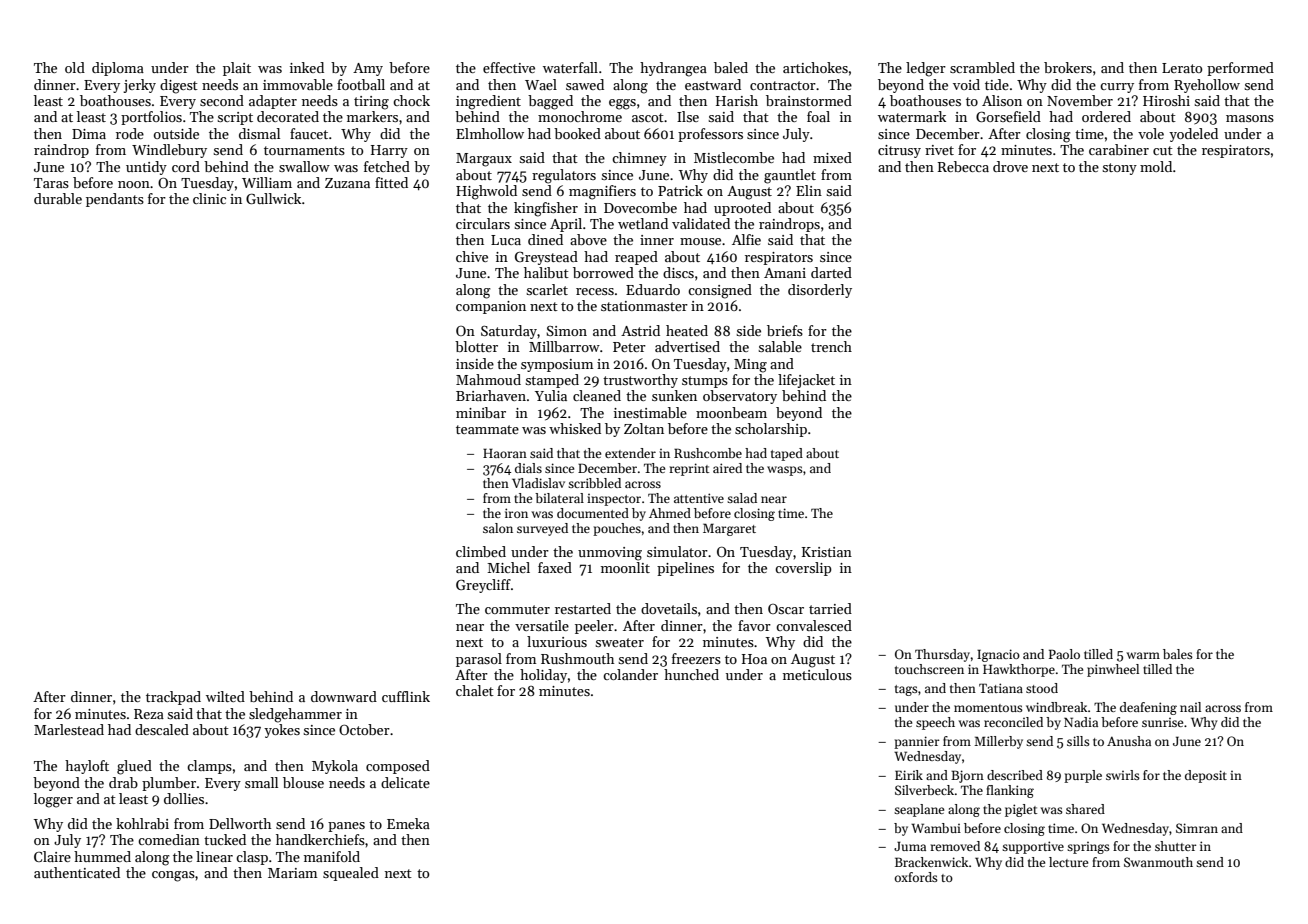 The width and height of the image is (1308, 924). Describe the element at coordinates (831, 346) in the image. I see `trench` at that location.
